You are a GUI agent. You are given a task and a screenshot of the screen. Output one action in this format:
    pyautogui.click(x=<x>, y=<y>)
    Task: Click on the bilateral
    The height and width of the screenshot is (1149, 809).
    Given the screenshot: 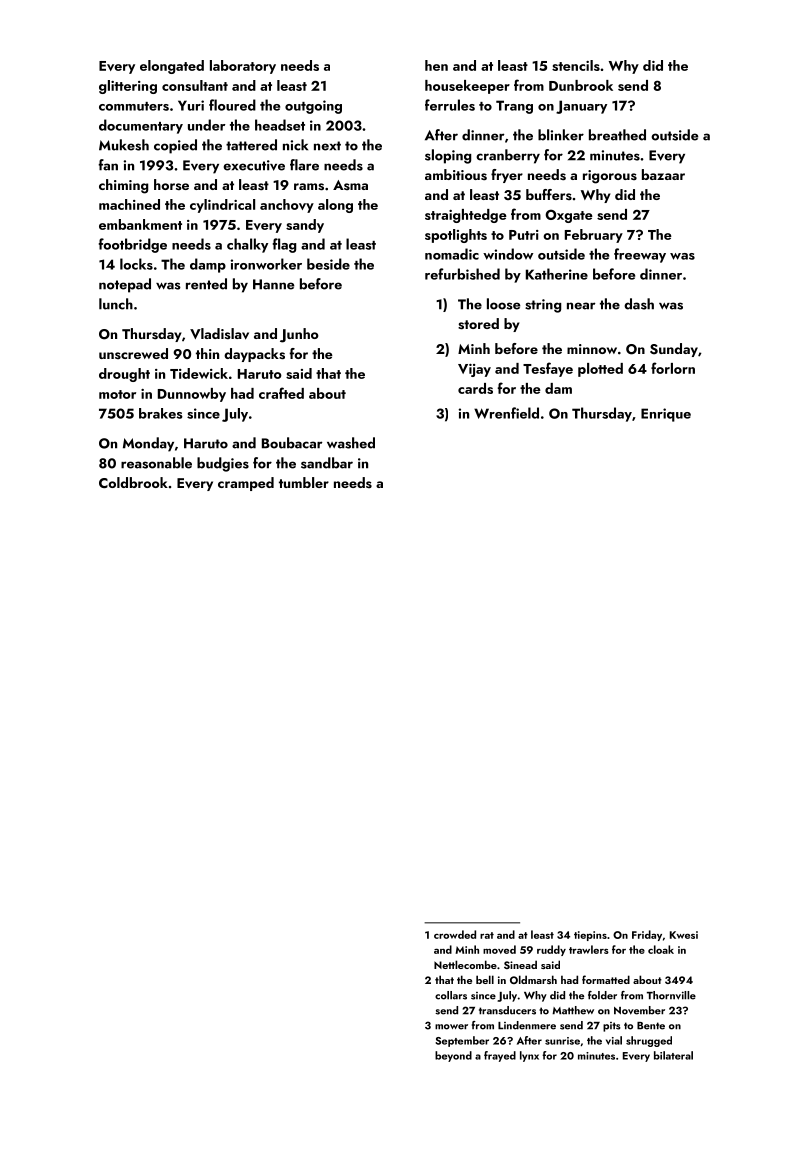 What is the action you would take?
    pyautogui.click(x=673, y=1055)
